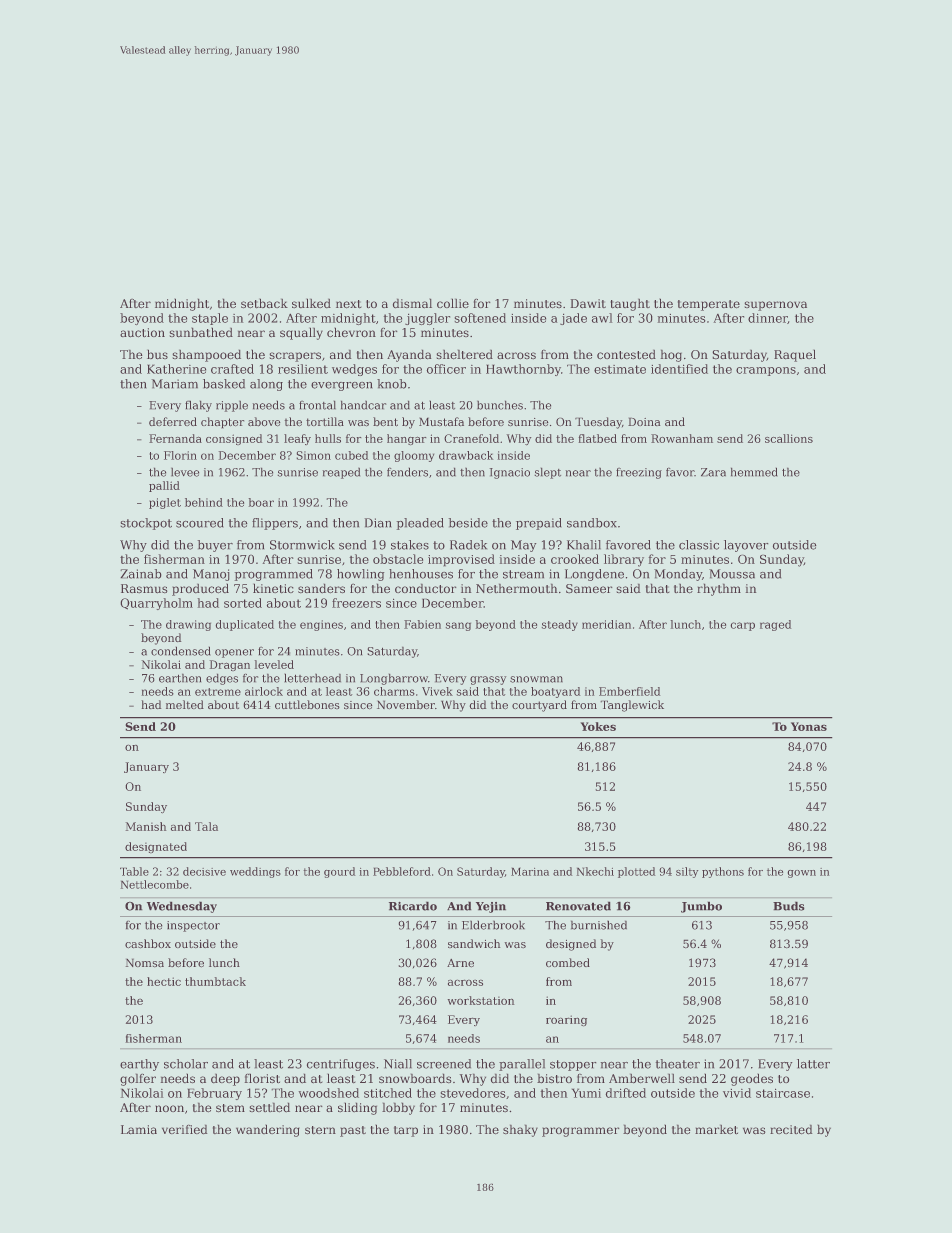 This screenshot has width=952, height=1233. Describe the element at coordinates (453, 303) in the screenshot. I see `collie` at that location.
